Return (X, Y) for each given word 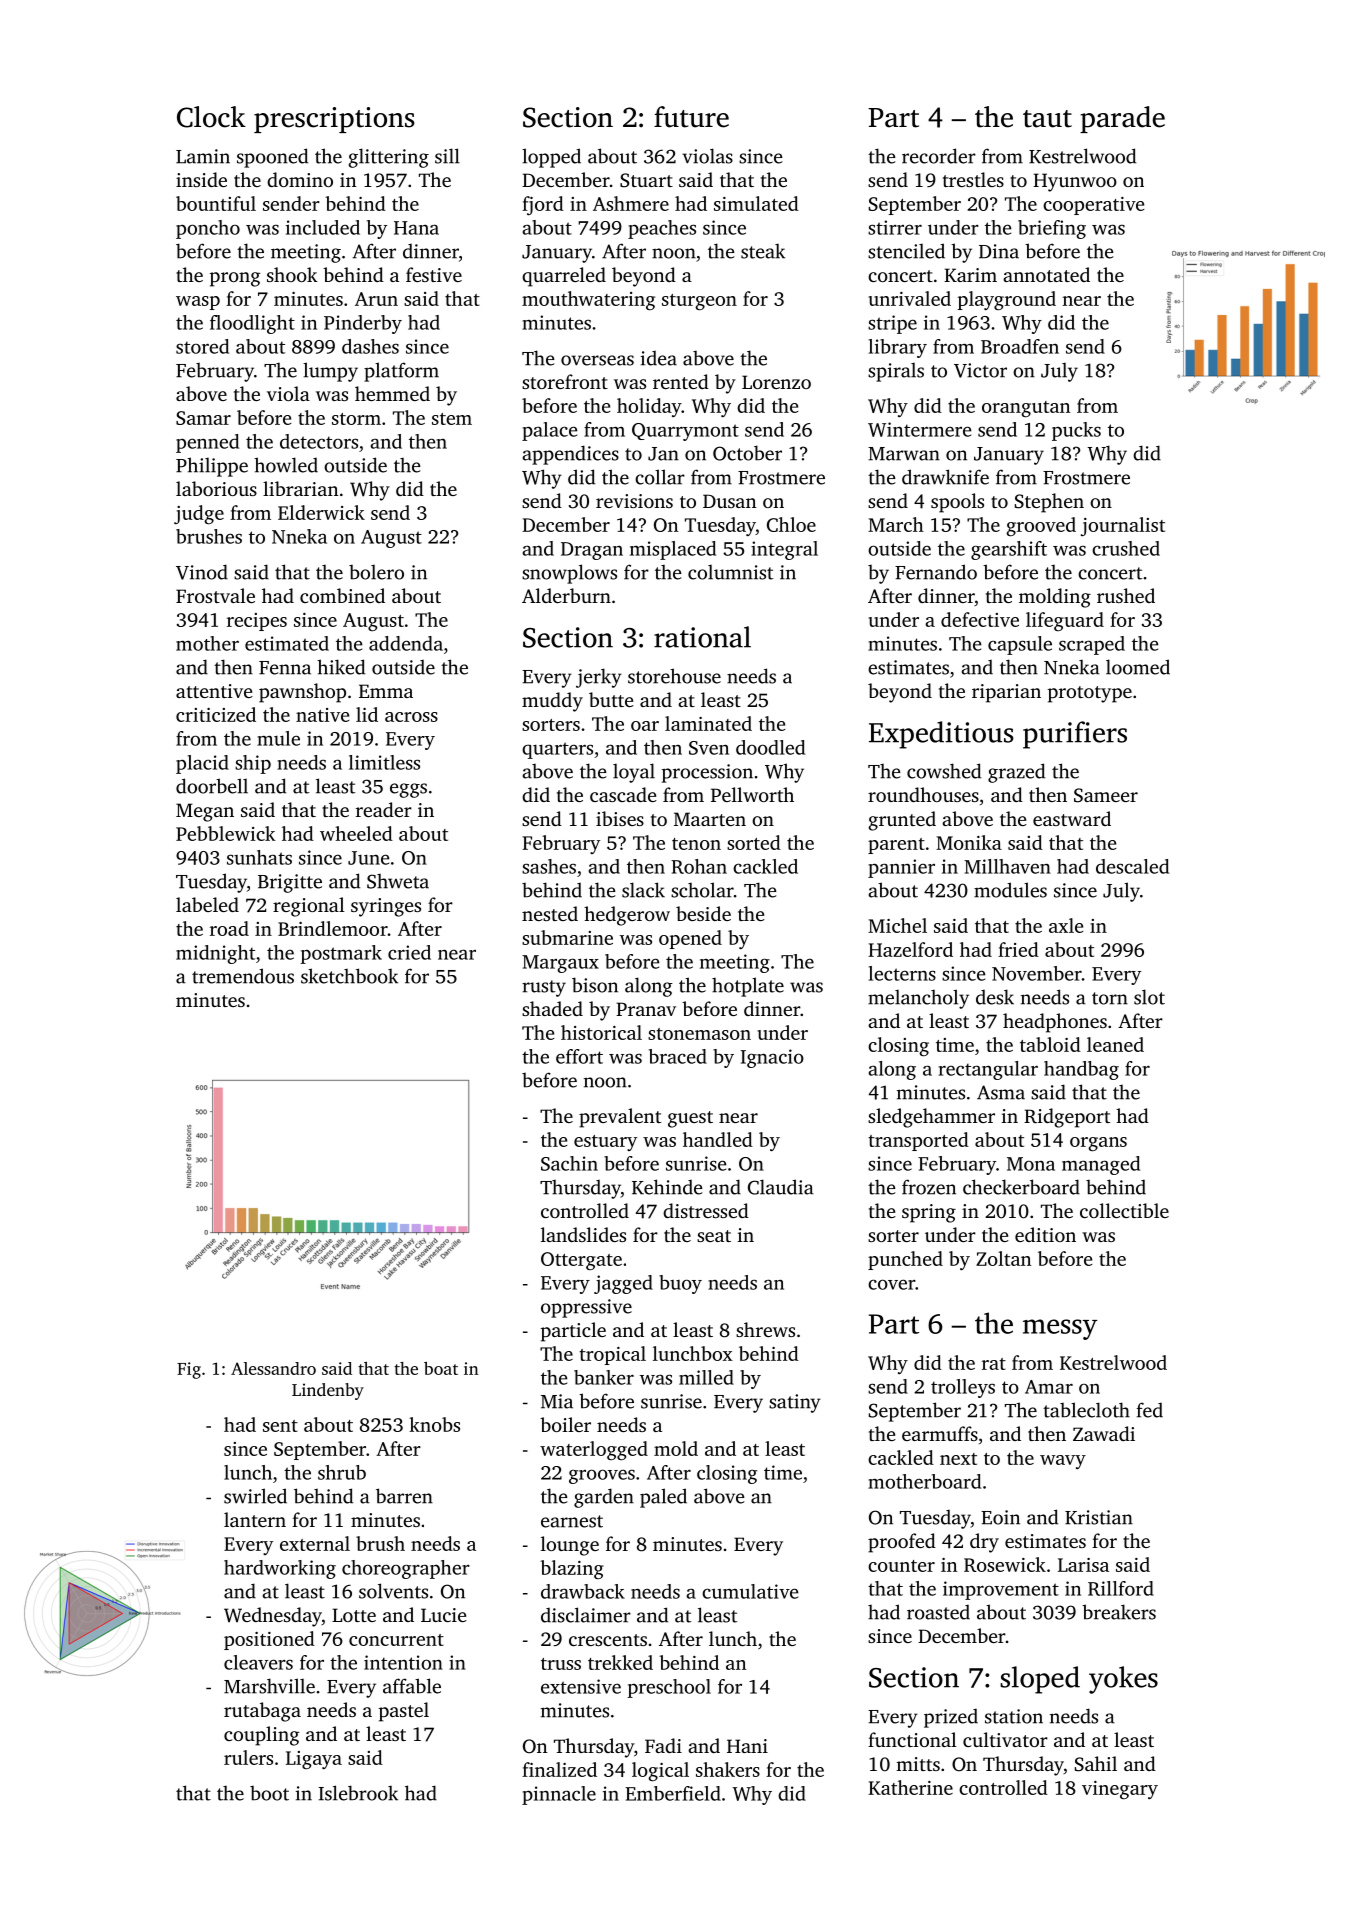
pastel (404, 1712)
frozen (929, 1187)
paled (663, 1498)
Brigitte (290, 883)
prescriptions (334, 120)
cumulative (750, 1591)
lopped (551, 158)
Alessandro (273, 1368)
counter (901, 1566)
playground (1007, 300)
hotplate (748, 987)
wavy (1063, 1462)
